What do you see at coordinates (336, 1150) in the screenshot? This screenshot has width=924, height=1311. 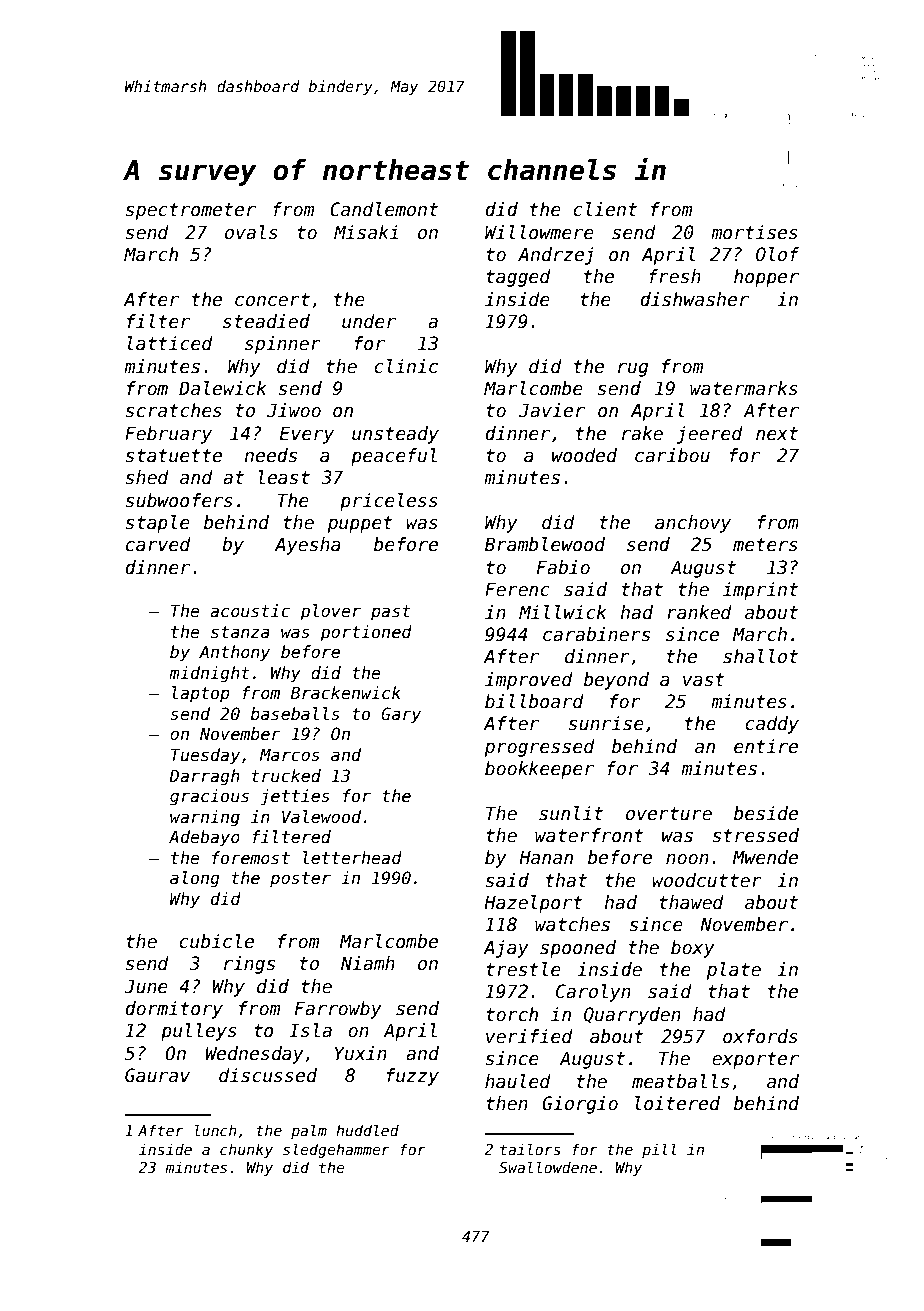 I see `sledgehammer` at bounding box center [336, 1150].
